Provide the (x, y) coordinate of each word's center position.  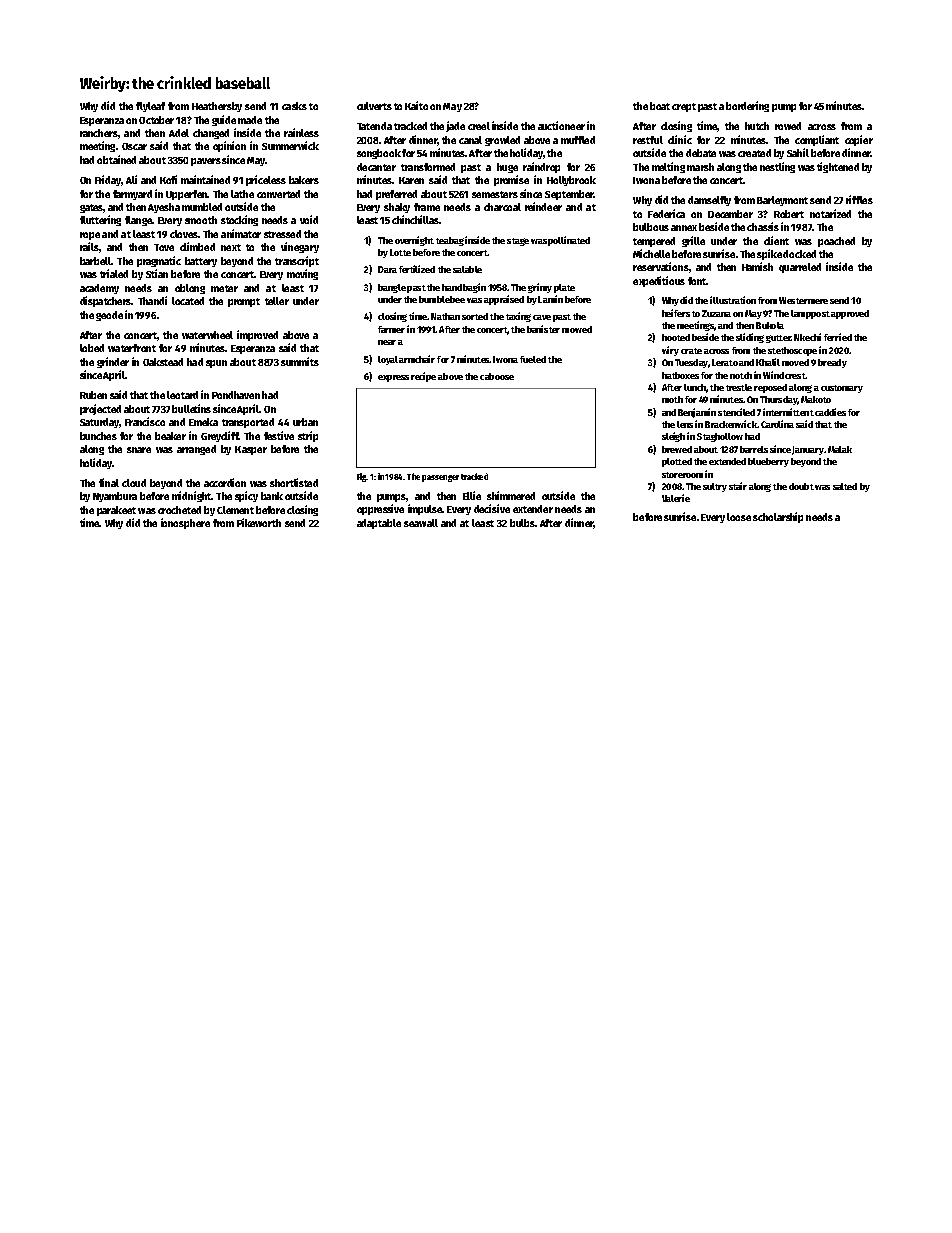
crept (684, 107)
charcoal (502, 207)
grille (693, 241)
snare (139, 450)
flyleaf (150, 107)
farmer (391, 329)
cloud (134, 483)
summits (300, 361)
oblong (190, 289)
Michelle (651, 253)
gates (92, 208)
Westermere (803, 300)
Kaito (416, 105)
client (776, 240)
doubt (801, 486)
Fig (362, 477)
